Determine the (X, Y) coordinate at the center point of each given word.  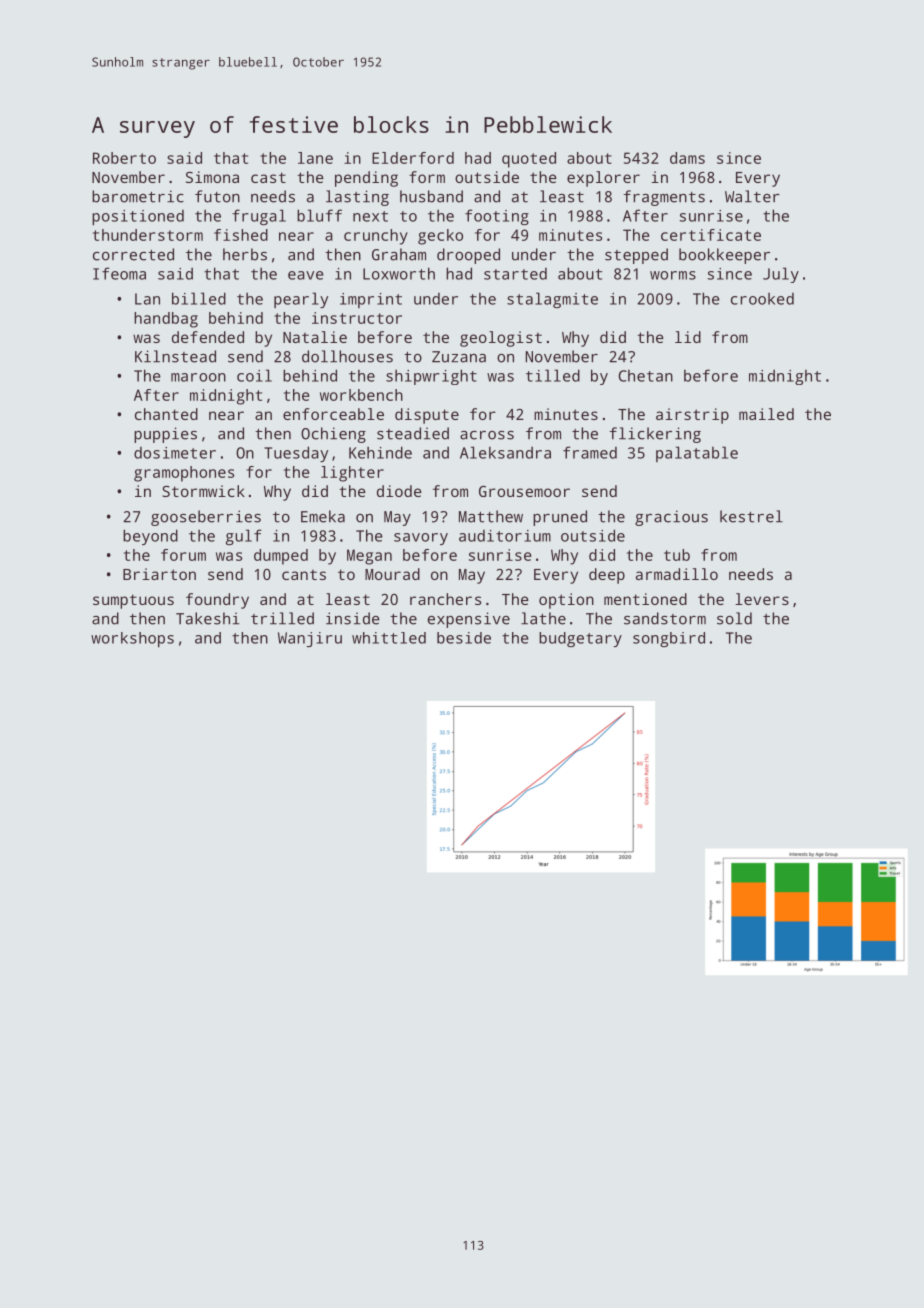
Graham (399, 254)
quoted (529, 160)
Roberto (124, 158)
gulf (244, 537)
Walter (752, 196)
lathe (543, 618)
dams (687, 158)
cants (304, 575)
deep (607, 576)
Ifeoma (119, 273)
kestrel (751, 516)
